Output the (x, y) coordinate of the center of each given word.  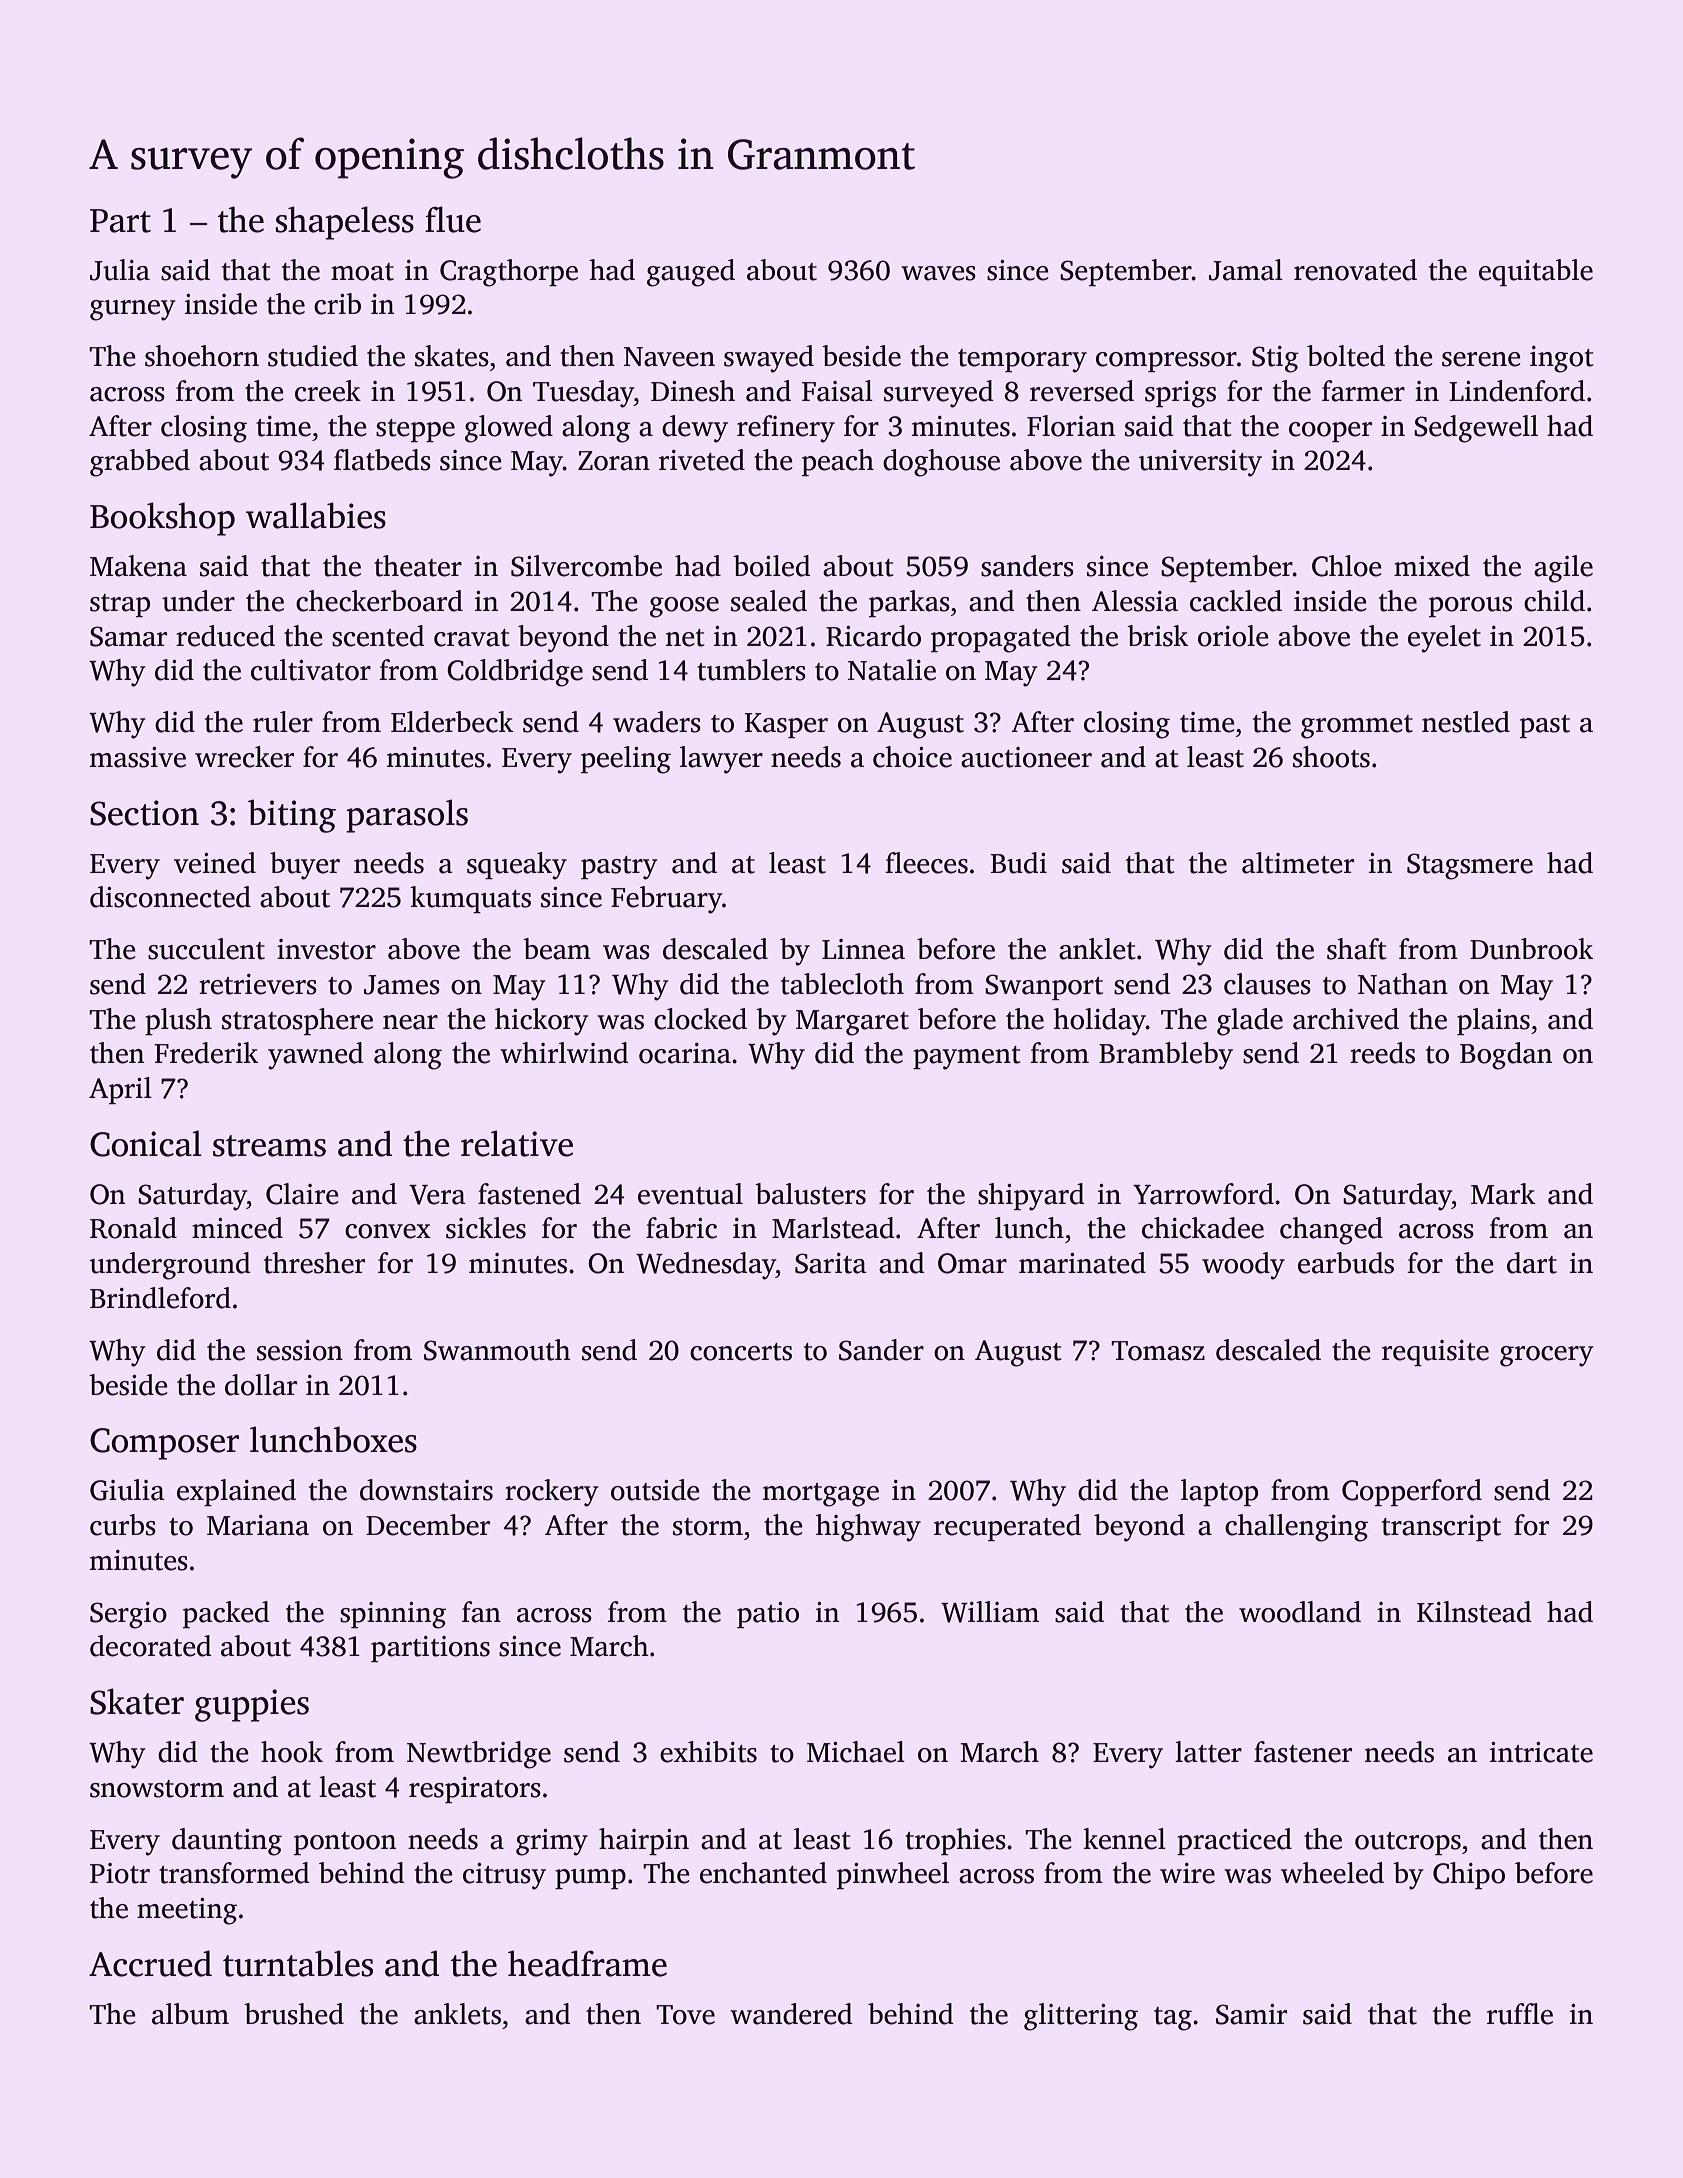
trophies (955, 1841)
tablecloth (842, 984)
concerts (741, 1352)
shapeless (344, 223)
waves (938, 273)
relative (517, 1143)
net (685, 638)
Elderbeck (452, 722)
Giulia (127, 1490)
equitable (1536, 272)
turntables (298, 1963)
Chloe (1347, 566)
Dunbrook (1531, 949)
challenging (1296, 1528)
